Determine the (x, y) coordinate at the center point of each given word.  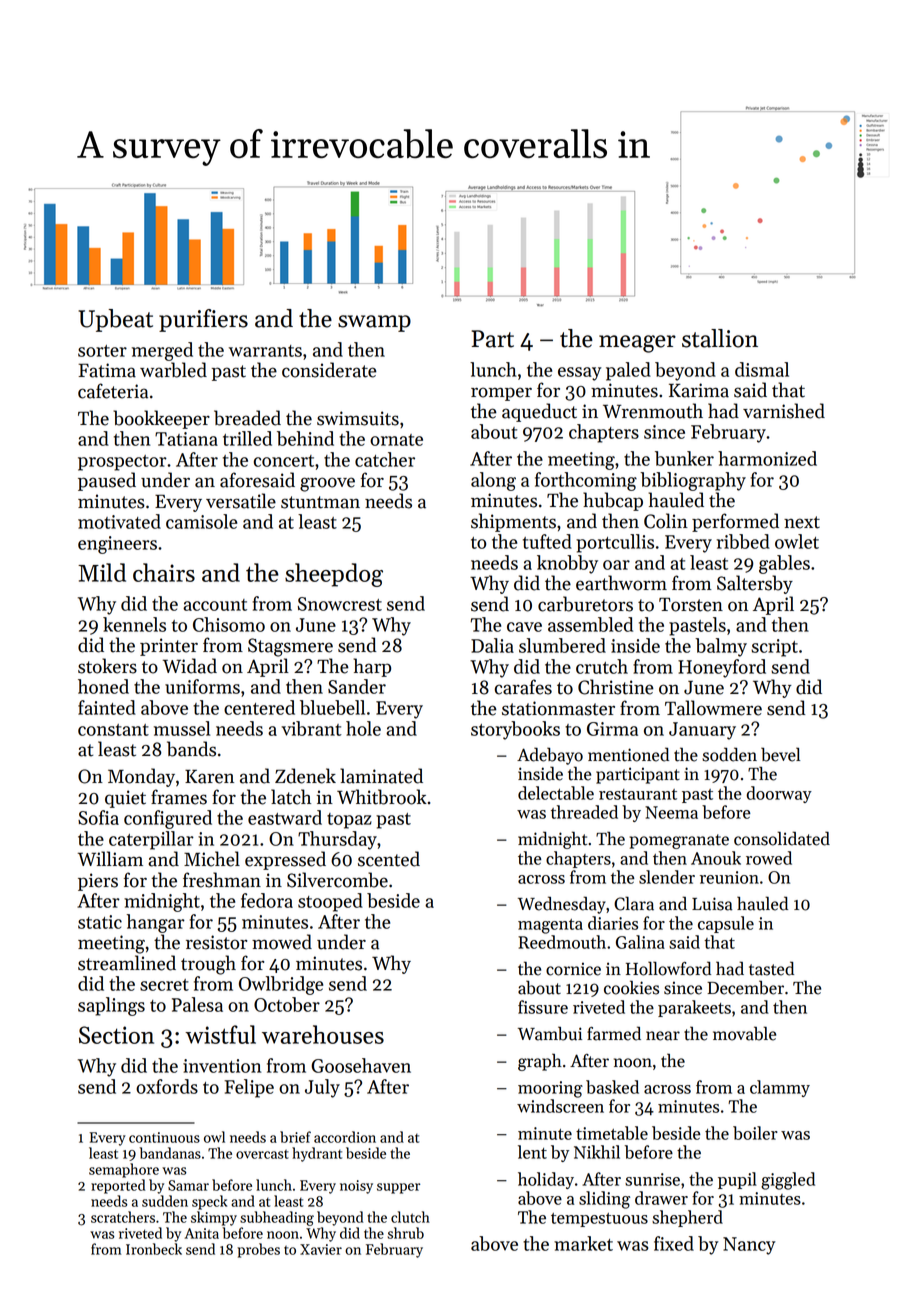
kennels (134, 624)
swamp (374, 323)
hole (363, 728)
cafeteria (113, 391)
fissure (543, 1007)
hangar (156, 923)
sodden (729, 754)
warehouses (323, 1034)
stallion (720, 338)
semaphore (124, 1170)
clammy (780, 1088)
